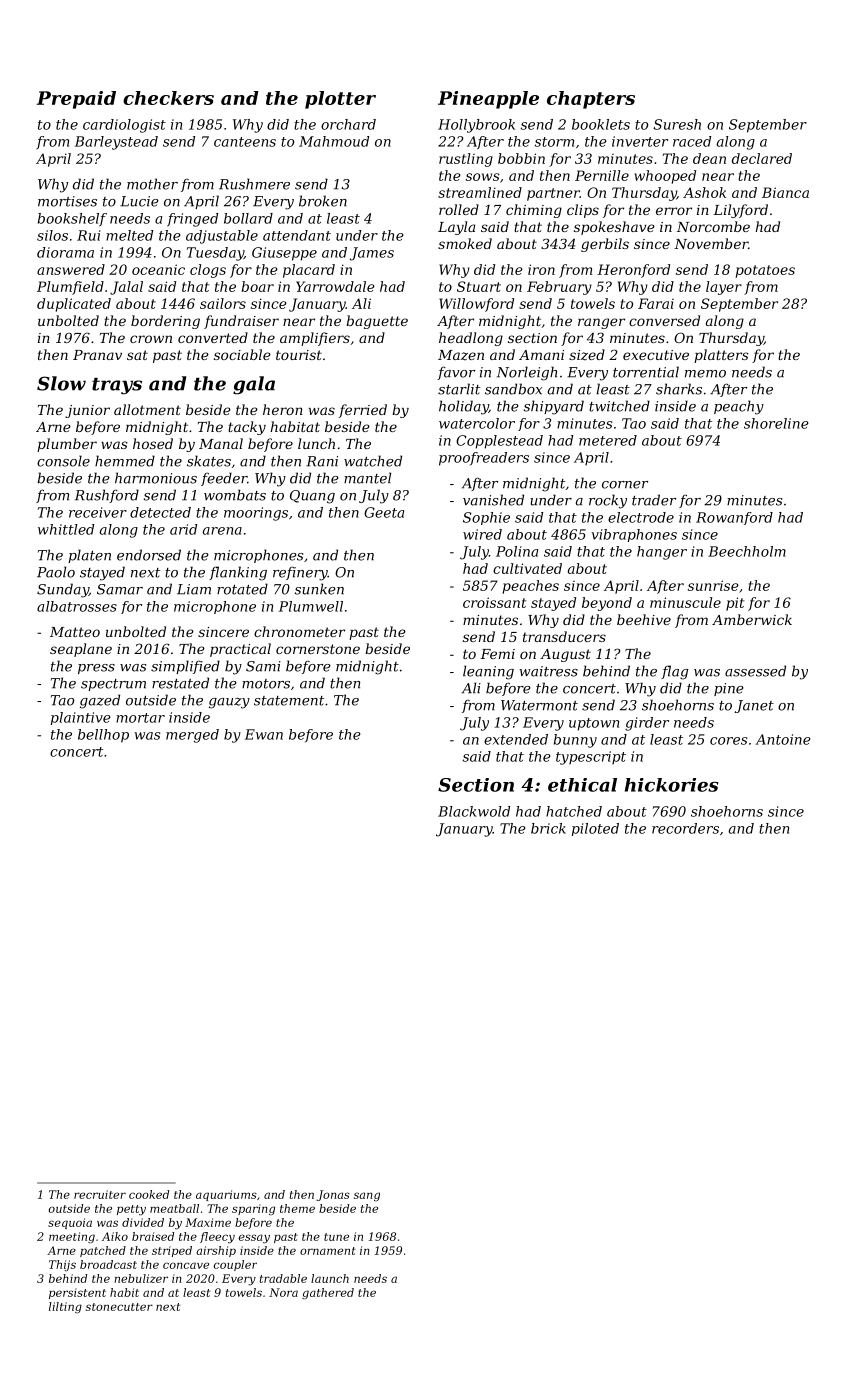 This screenshot has width=849, height=1400. What do you see at coordinates (367, 1196) in the screenshot?
I see `sang` at bounding box center [367, 1196].
